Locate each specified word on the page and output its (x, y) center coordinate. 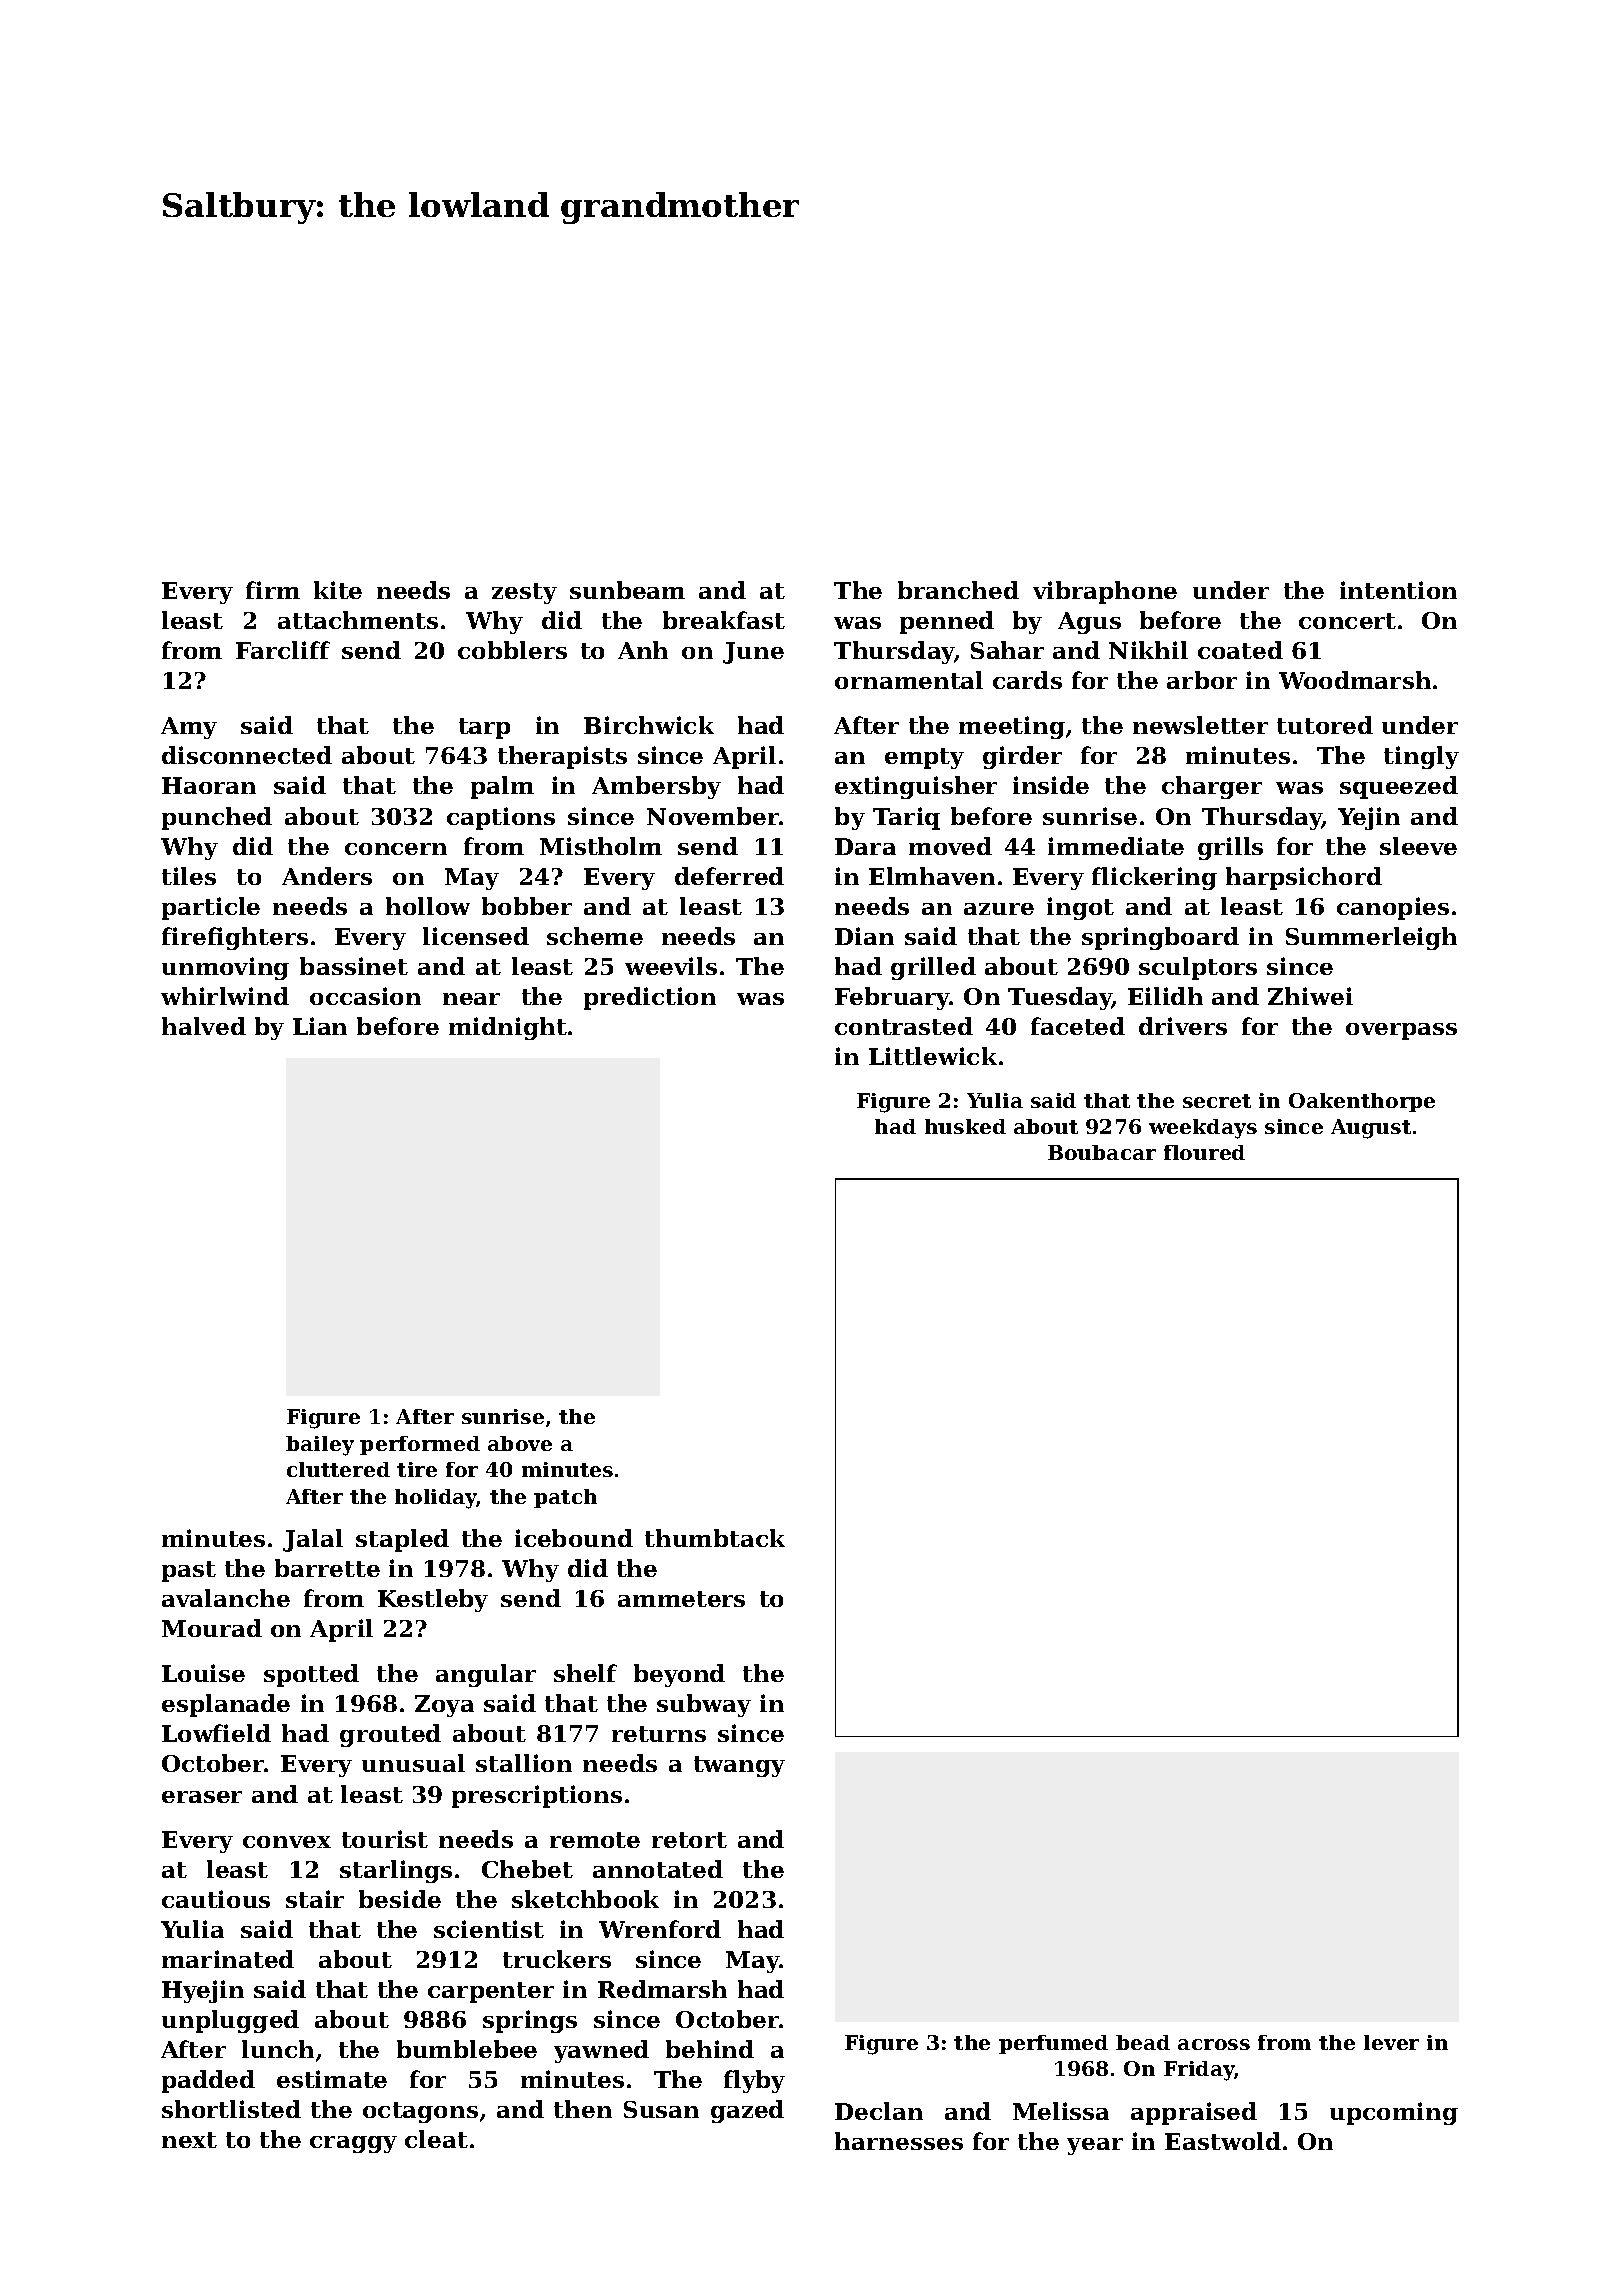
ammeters (681, 1599)
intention (1398, 590)
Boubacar (1102, 1152)
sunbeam (627, 590)
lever (1391, 2042)
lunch (278, 2049)
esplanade (226, 1705)
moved (950, 846)
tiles (189, 876)
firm (273, 590)
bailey (320, 1446)
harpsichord (1304, 878)
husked (965, 1126)
